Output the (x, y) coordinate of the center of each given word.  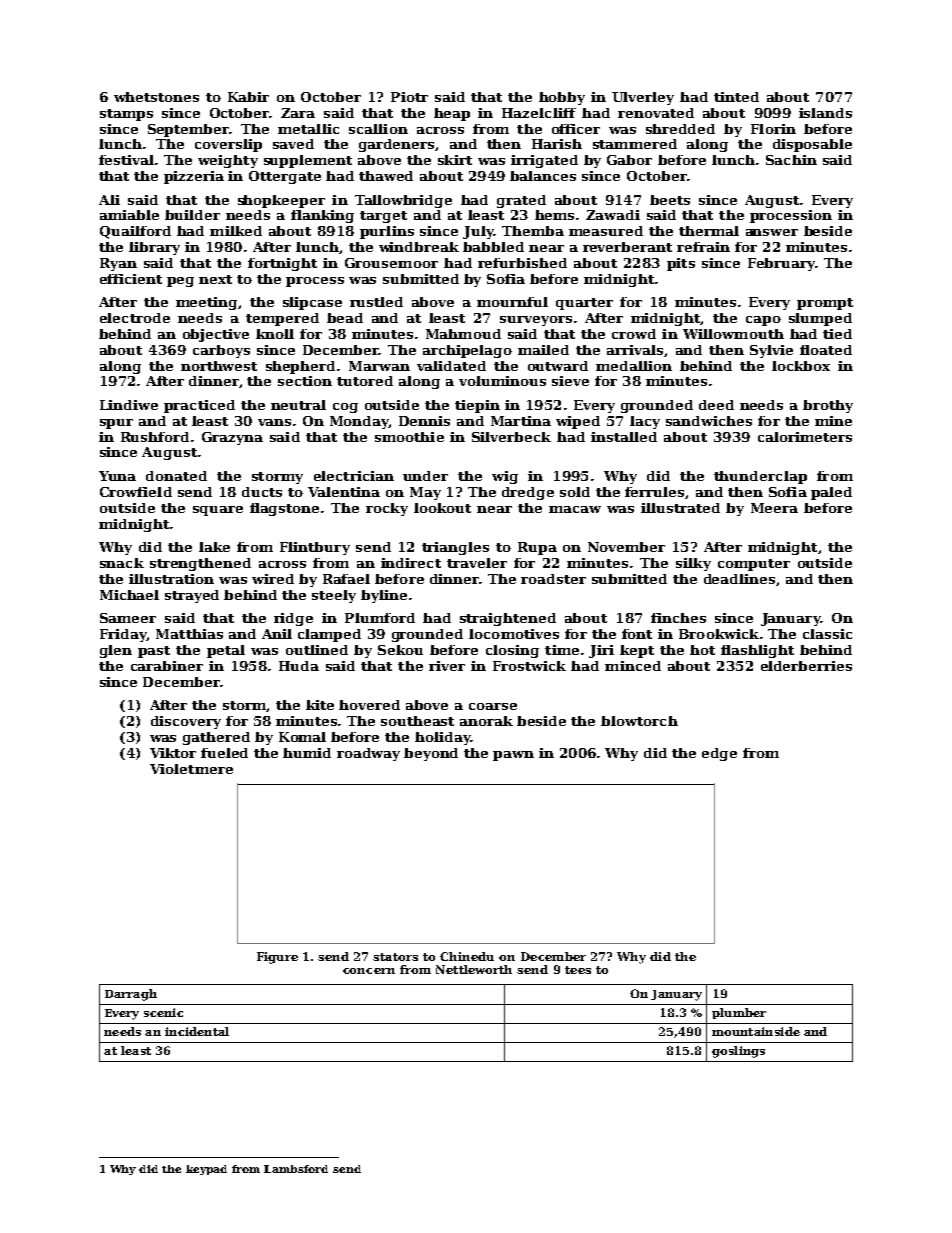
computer (754, 565)
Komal (302, 737)
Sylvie (771, 351)
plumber (739, 1013)
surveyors (536, 321)
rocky (387, 509)
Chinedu (467, 956)
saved (293, 144)
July (478, 232)
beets (670, 200)
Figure (277, 958)
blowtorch (639, 721)
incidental (197, 1031)
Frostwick (529, 666)
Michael (129, 595)
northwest (219, 366)
